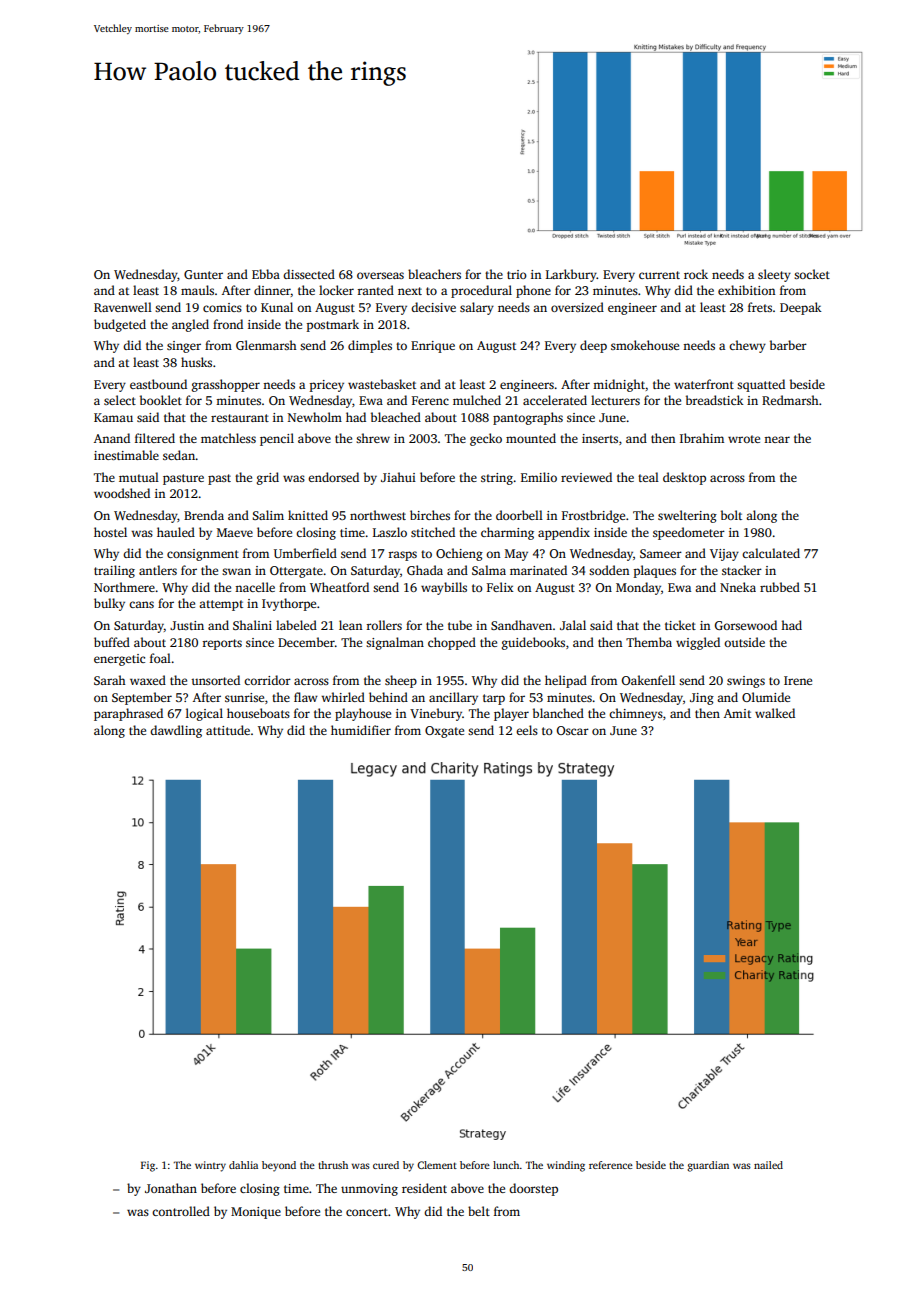  Describe the element at coordinates (171, 1188) in the screenshot. I see `Jonathan` at that location.
